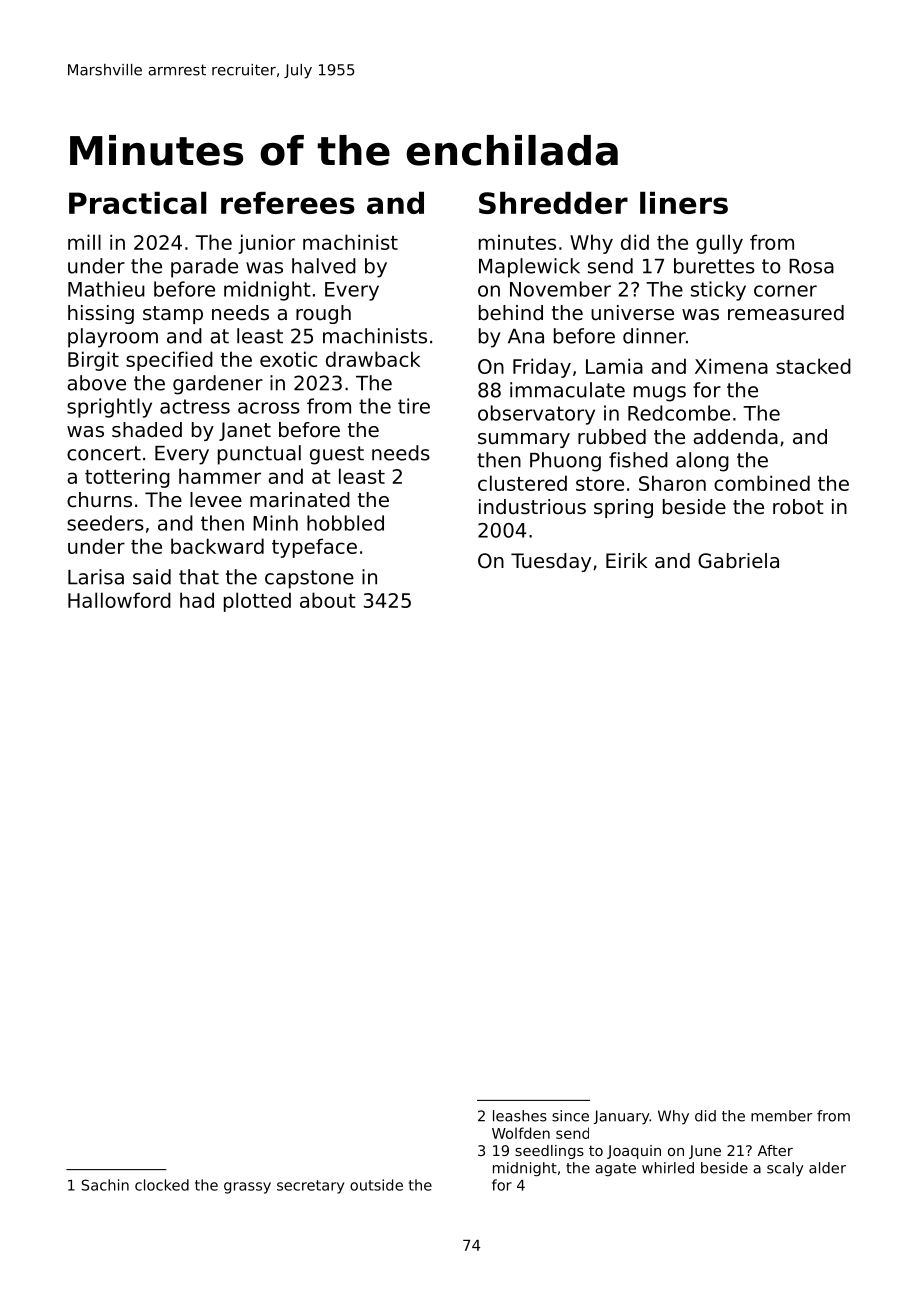  What do you see at coordinates (162, 1185) in the screenshot?
I see `clocked` at bounding box center [162, 1185].
